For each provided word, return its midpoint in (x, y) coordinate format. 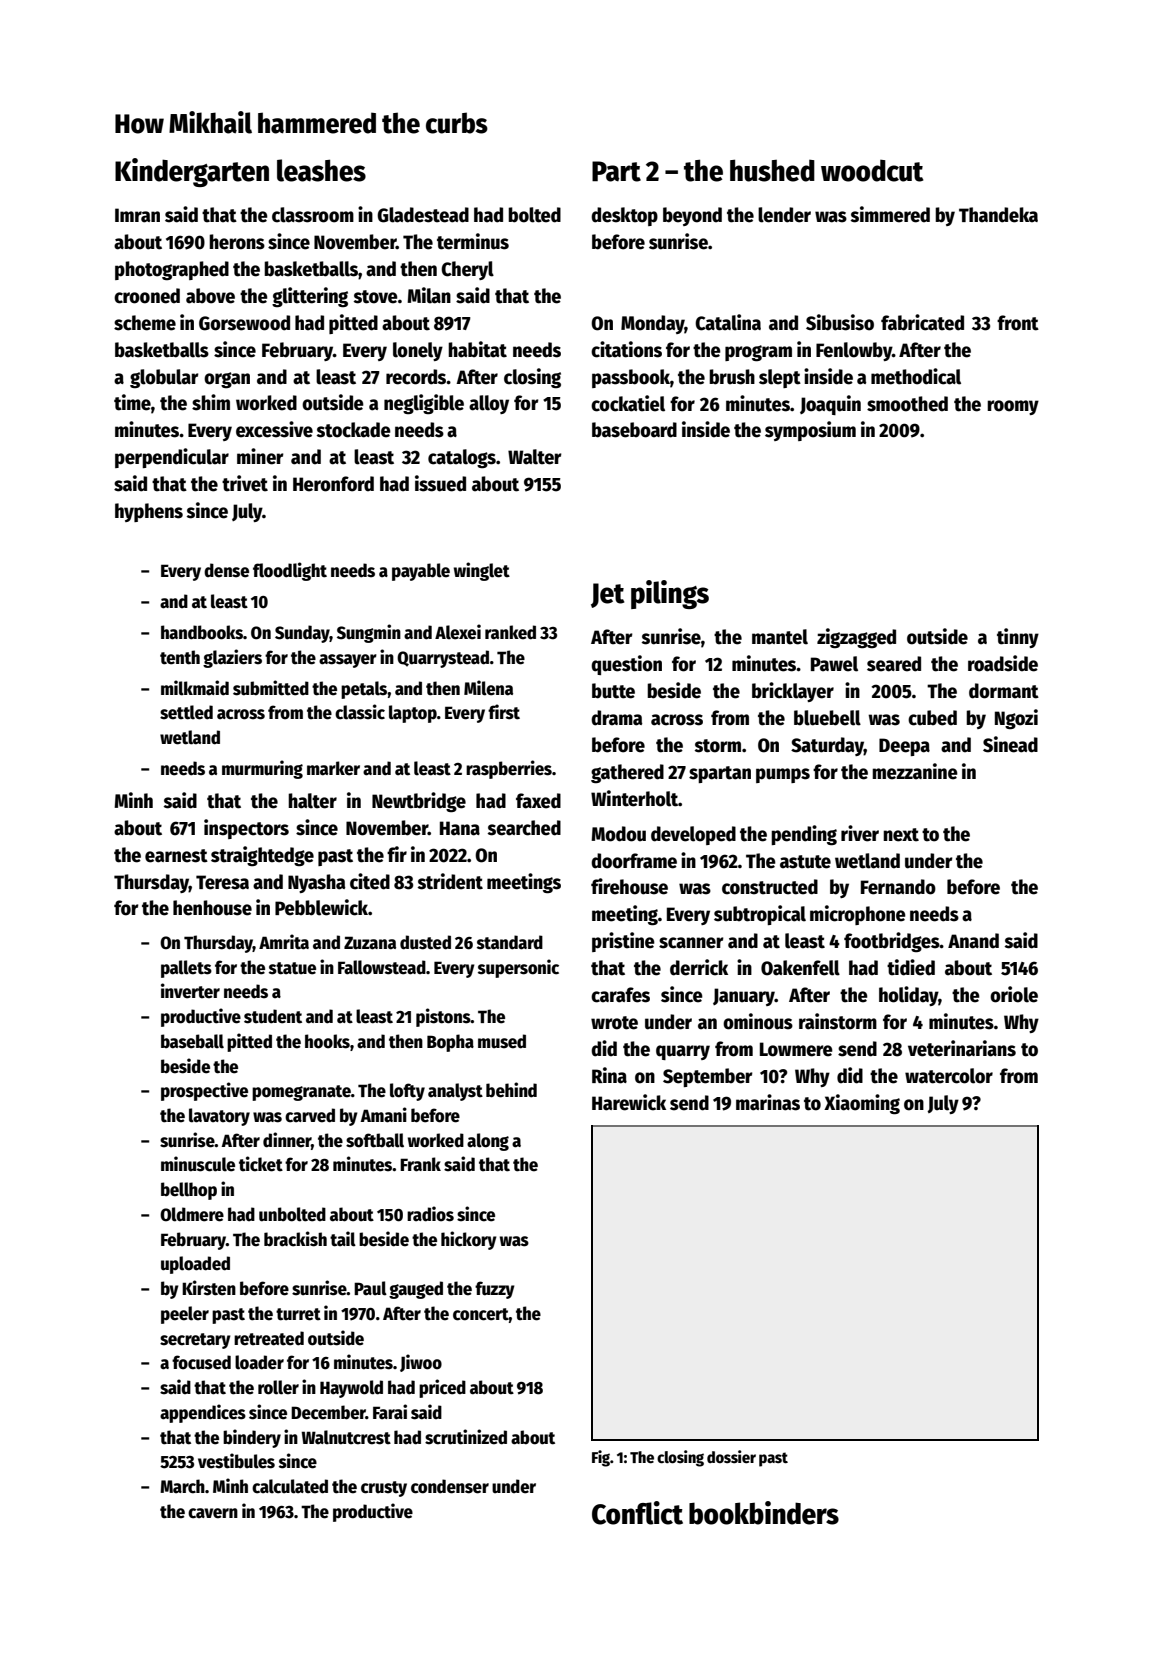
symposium (810, 431)
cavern (213, 1513)
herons (237, 242)
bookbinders (764, 1513)
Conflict (637, 1513)
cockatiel (628, 403)
